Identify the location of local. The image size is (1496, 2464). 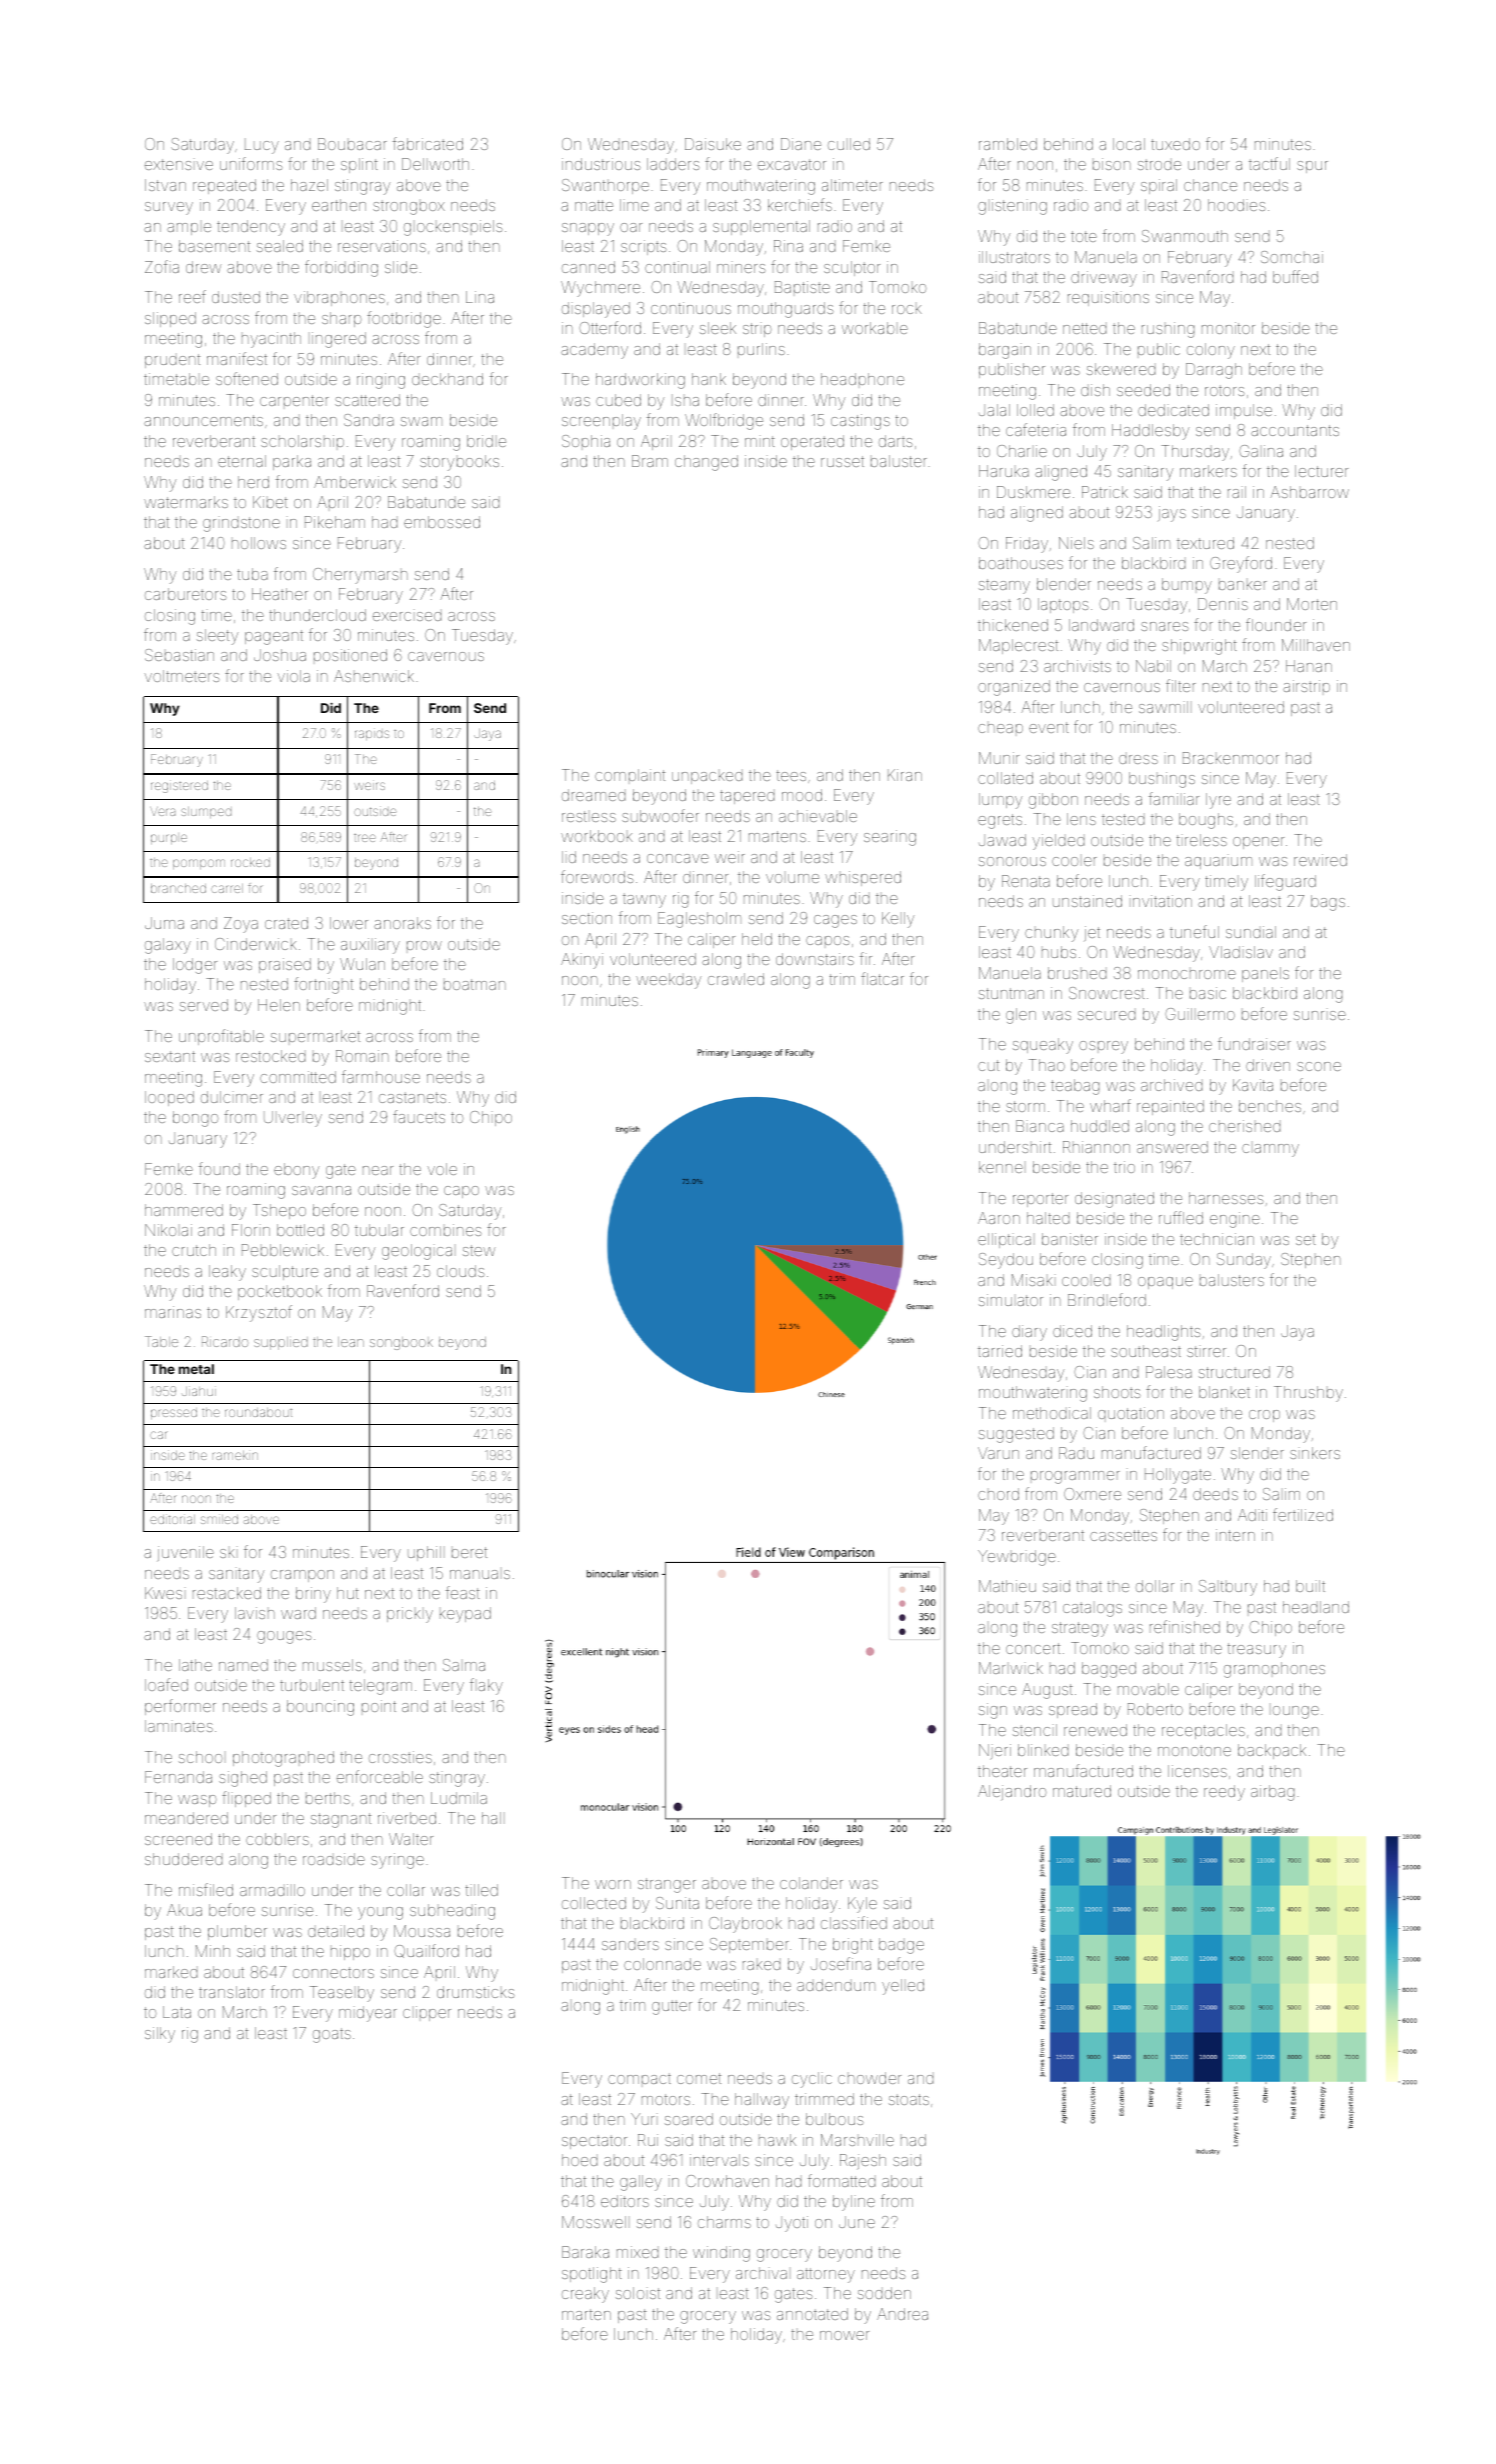
(1129, 144).
